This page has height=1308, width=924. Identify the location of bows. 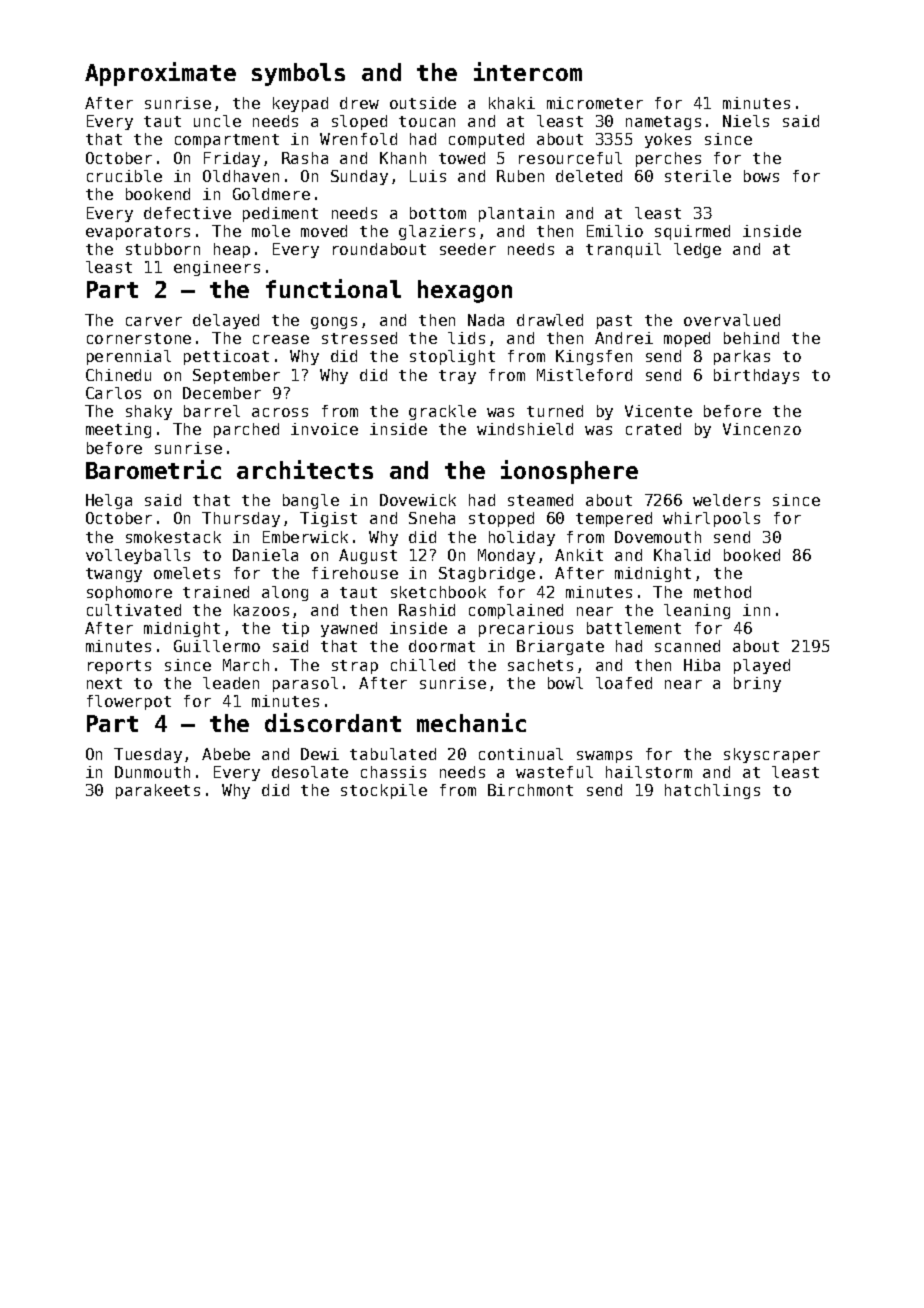
(761, 176).
